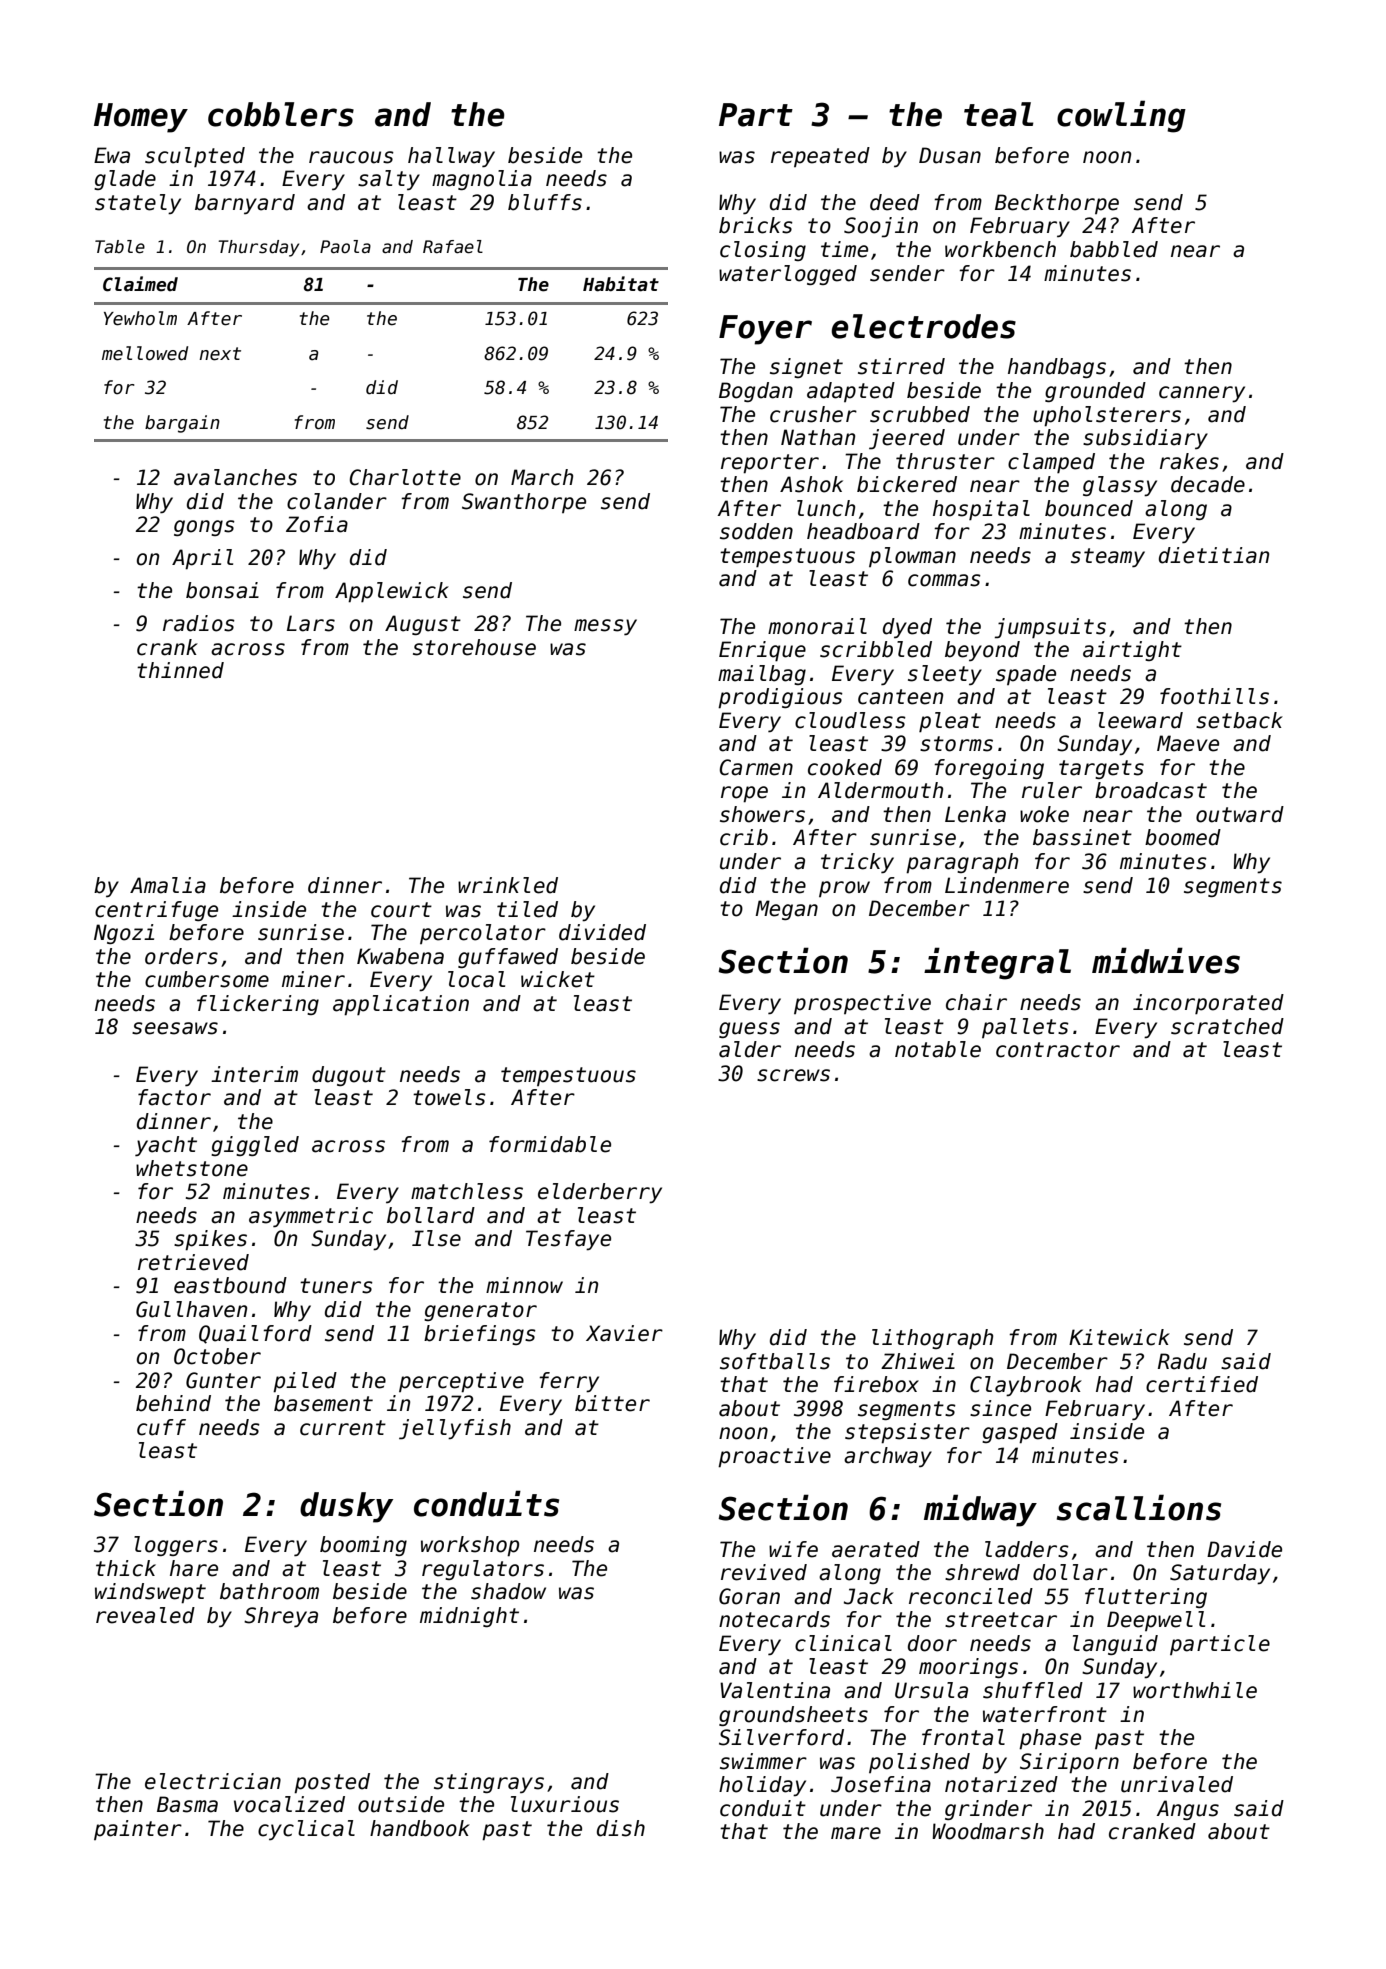  What do you see at coordinates (756, 225) in the screenshot?
I see `bricks` at bounding box center [756, 225].
